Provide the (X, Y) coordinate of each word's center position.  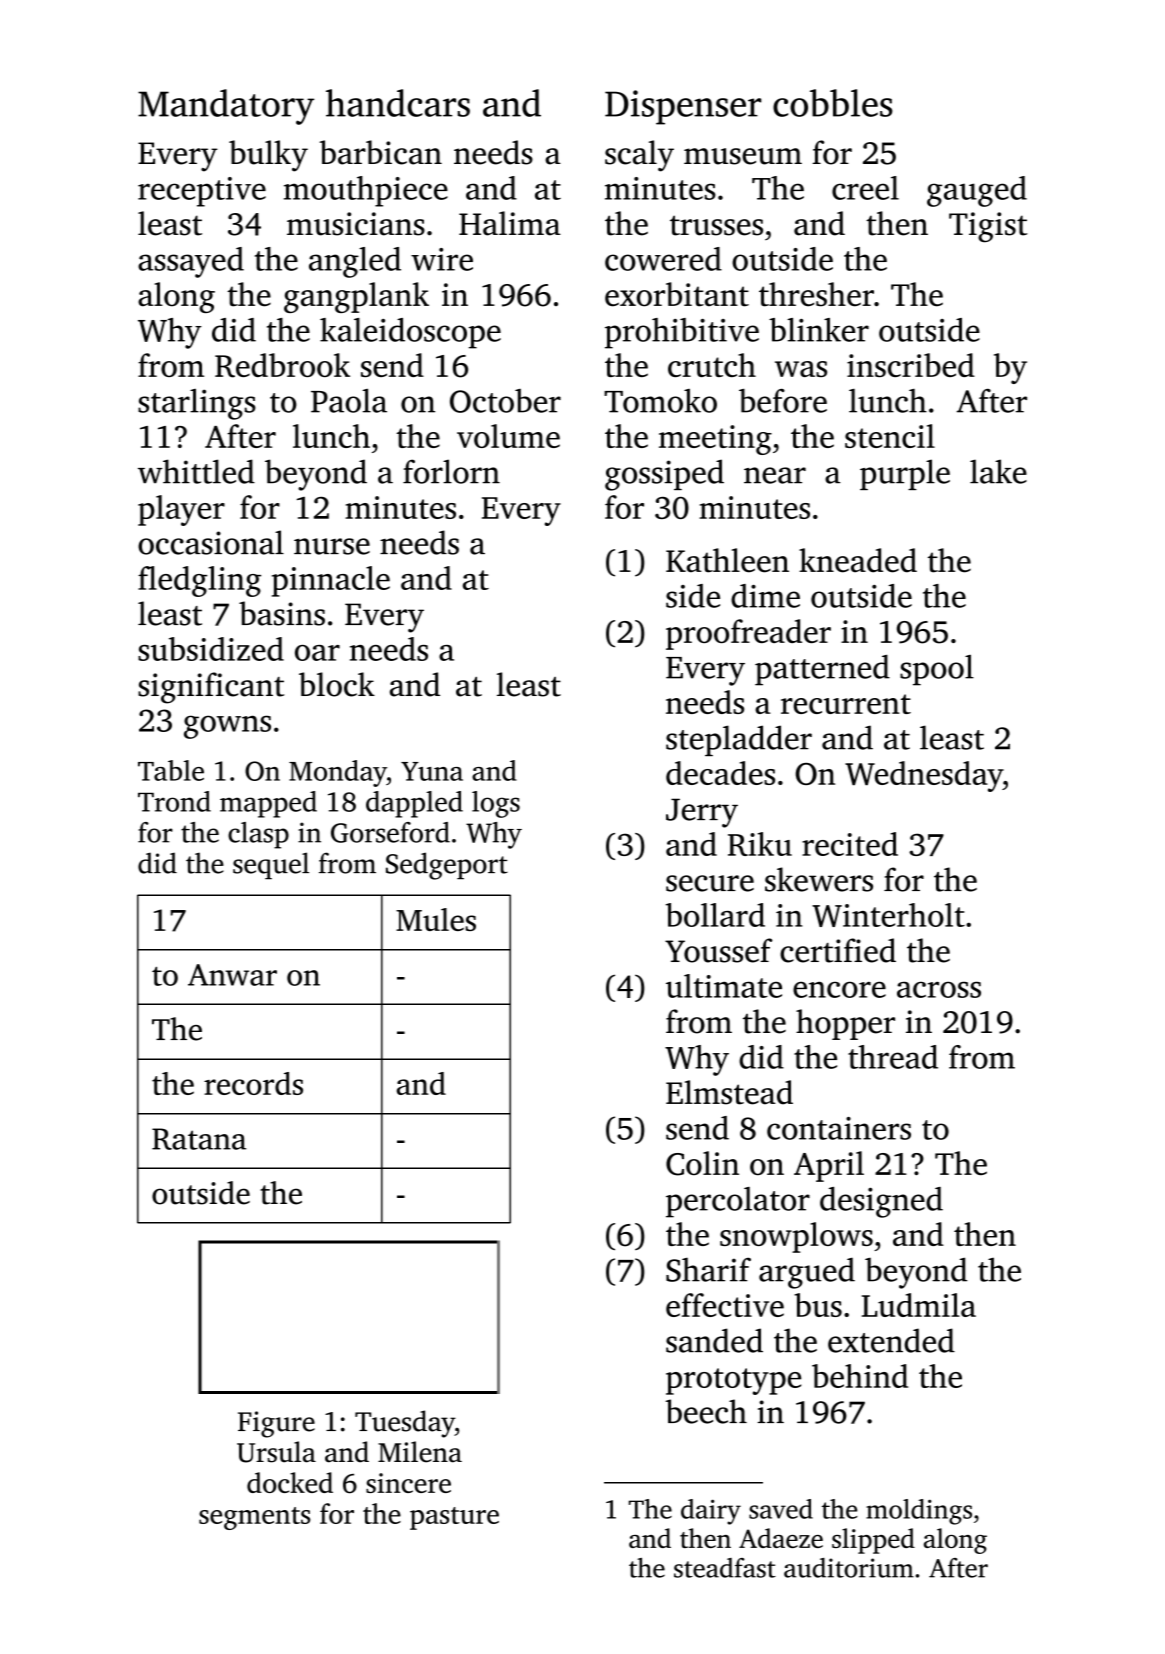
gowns (227, 727)
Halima (510, 223)
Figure (276, 1424)
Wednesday (924, 776)
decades (720, 773)
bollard (715, 915)
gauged (977, 191)
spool (937, 670)
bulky (268, 156)
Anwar (232, 975)
